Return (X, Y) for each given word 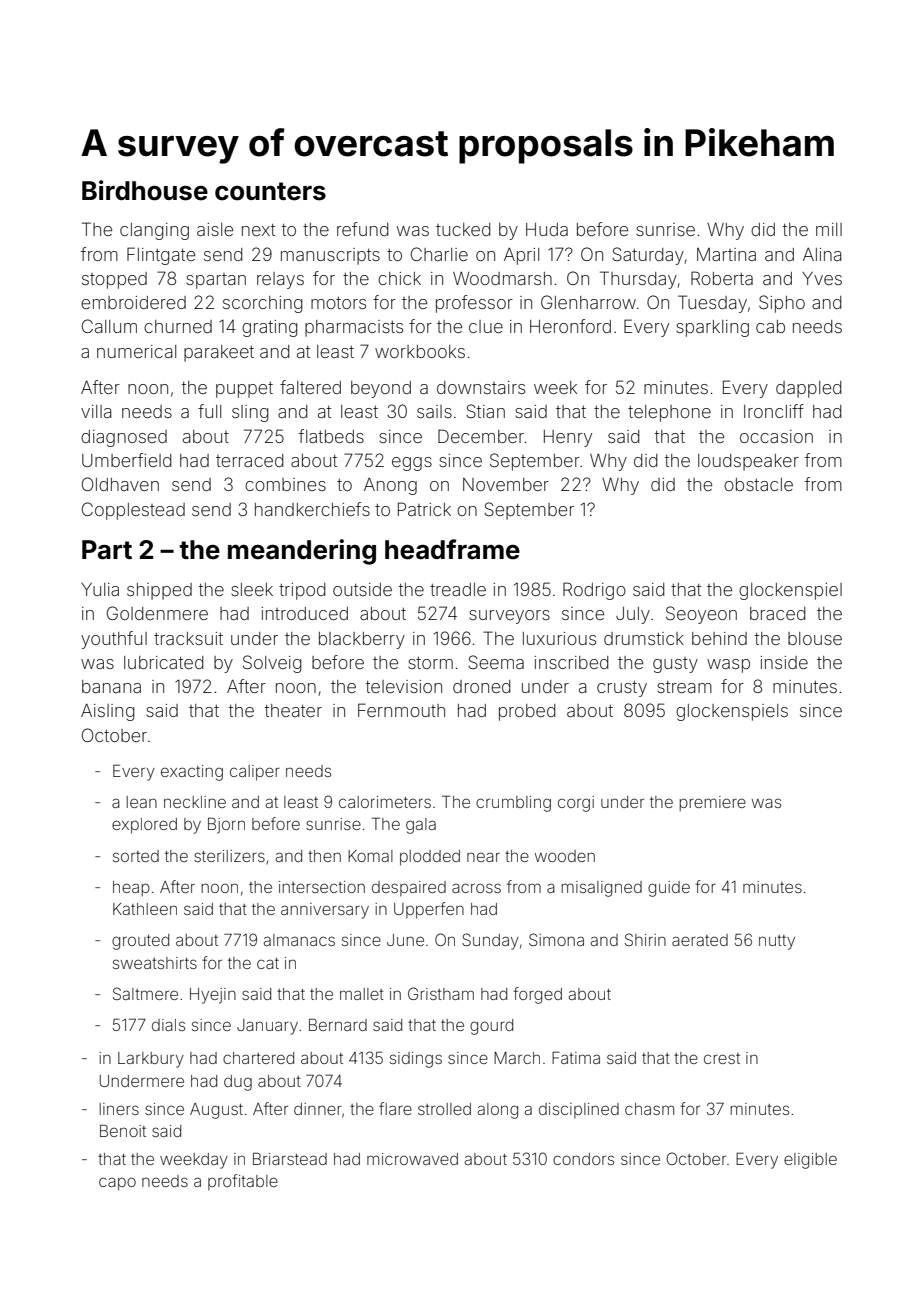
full (209, 411)
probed (527, 712)
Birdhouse (145, 190)
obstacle (758, 484)
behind (719, 638)
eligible (810, 1161)
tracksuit (188, 638)
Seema (496, 662)
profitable (243, 1182)
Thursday (638, 280)
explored (144, 826)
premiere (712, 803)
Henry (568, 438)
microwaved (412, 1159)
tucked (463, 229)
